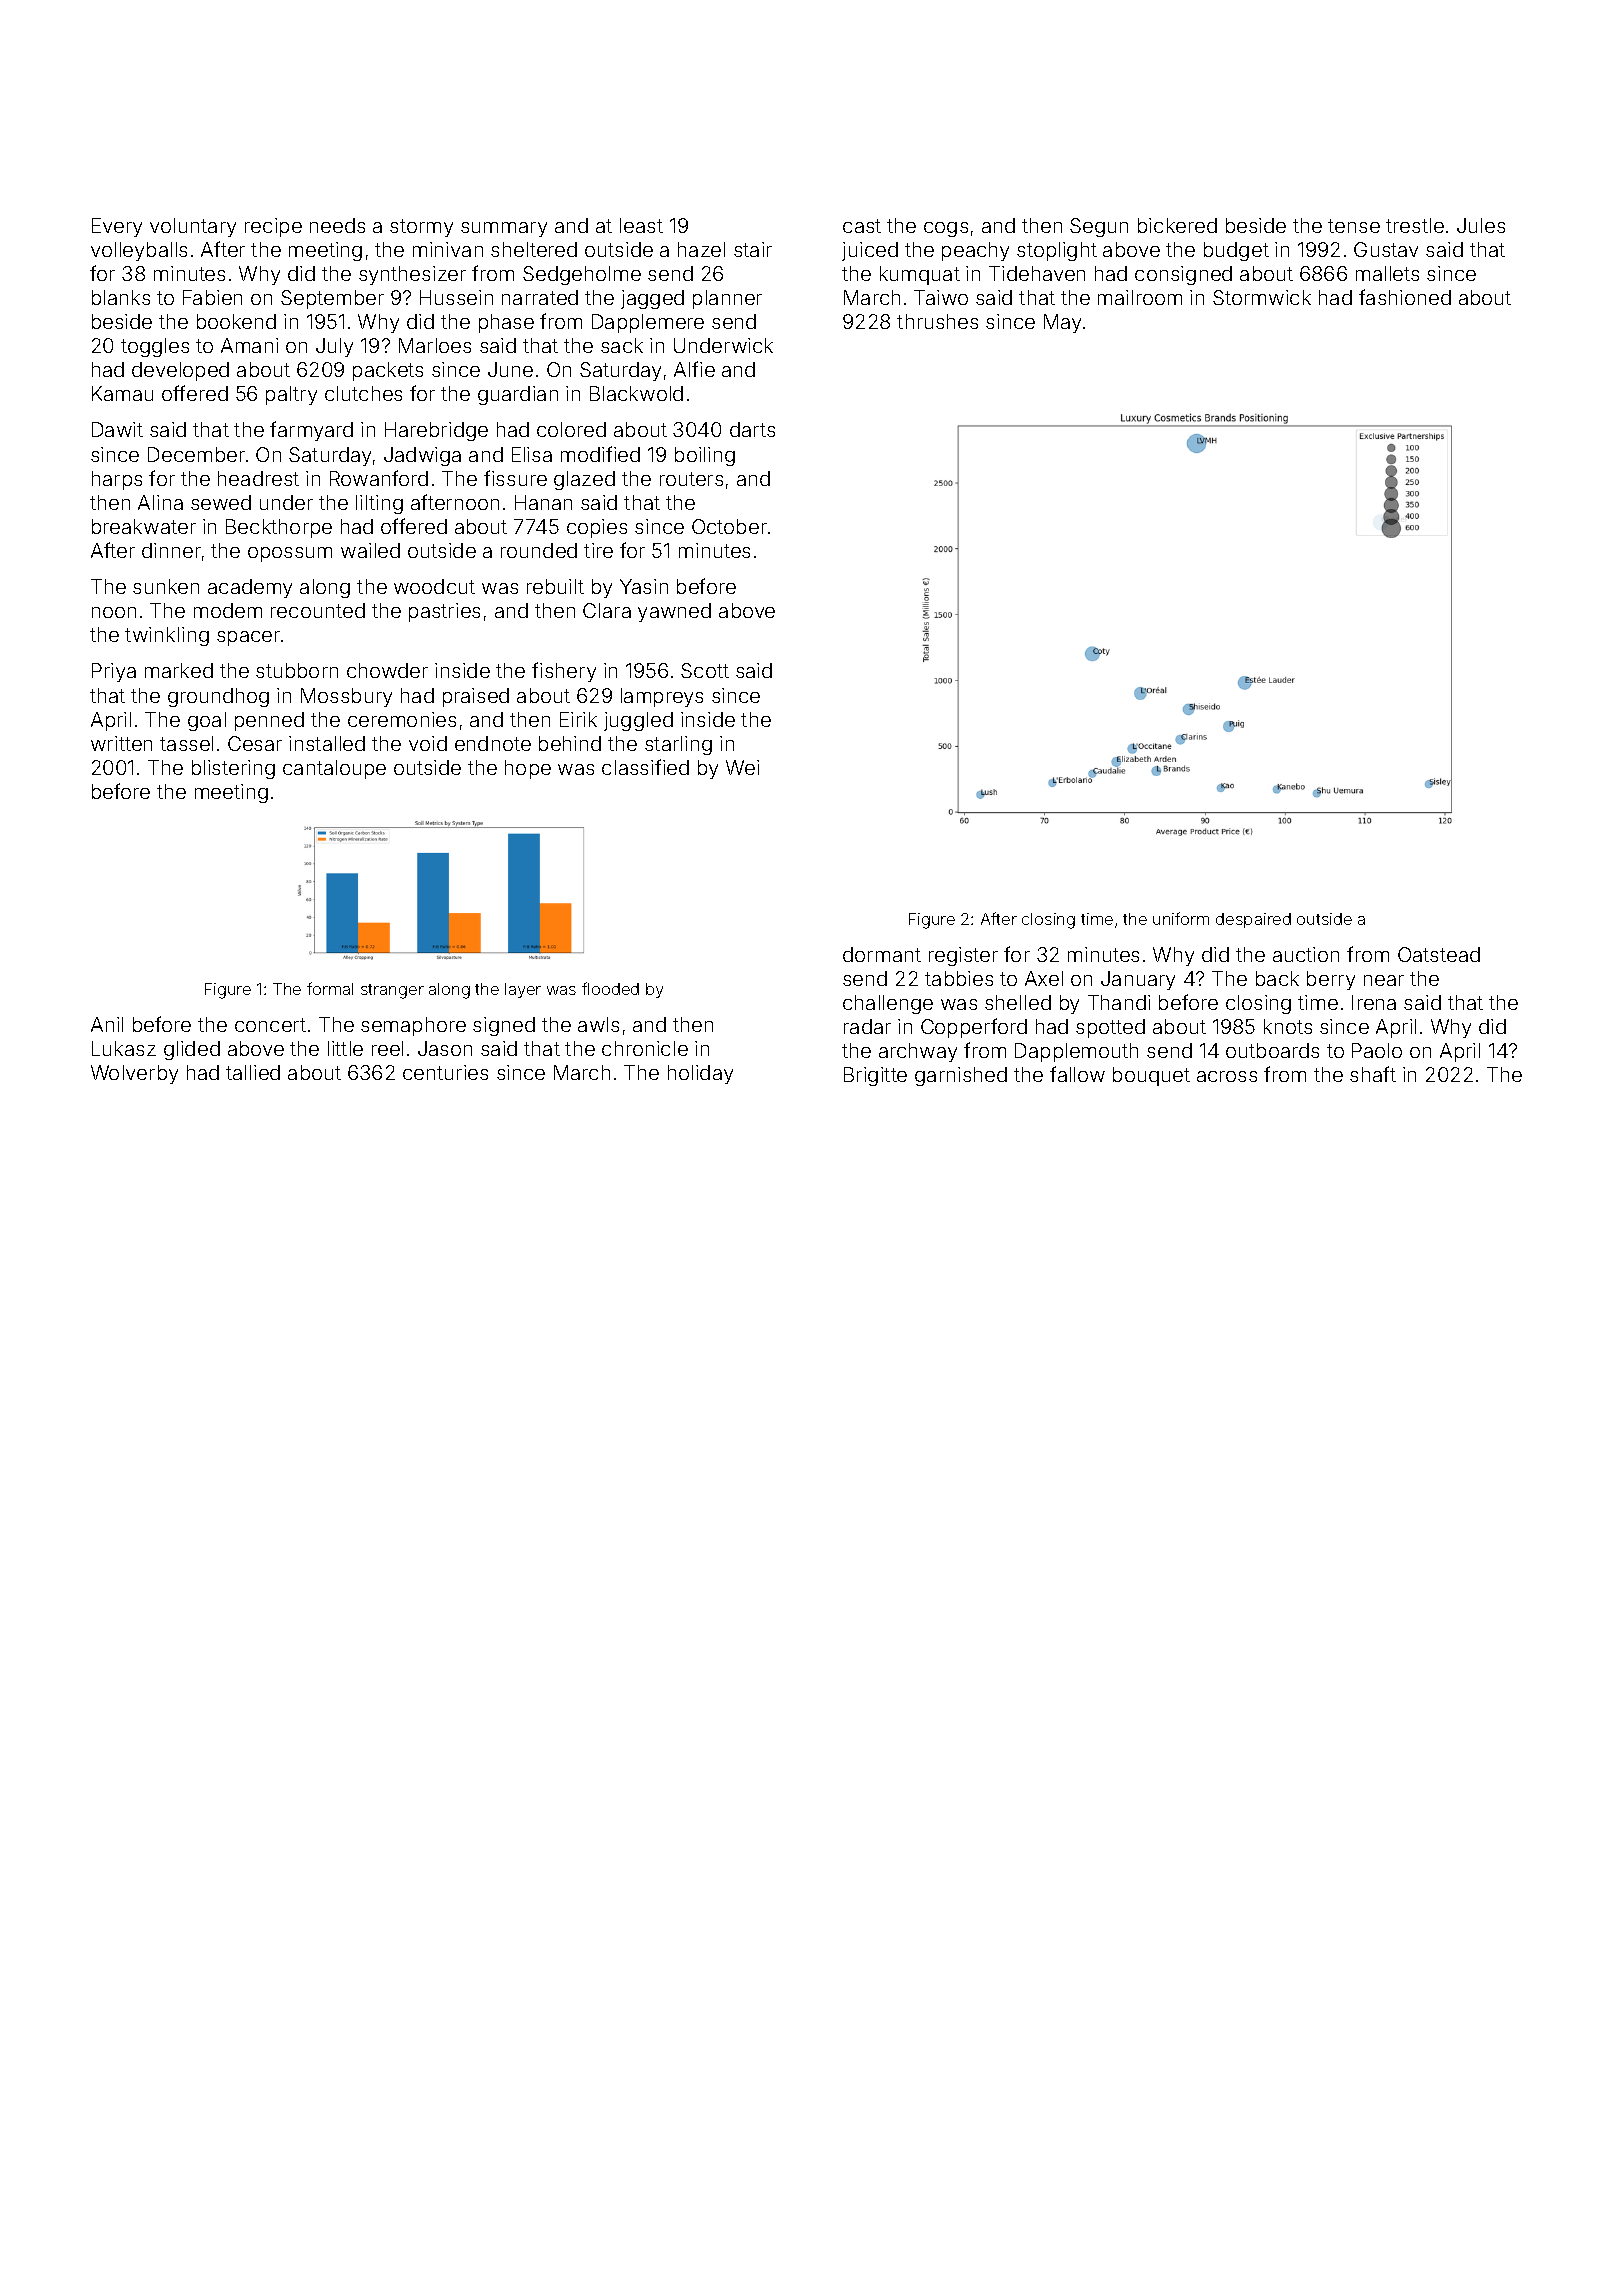 The image size is (1620, 2292). Describe the element at coordinates (253, 1072) in the document. I see `tallied` at that location.
